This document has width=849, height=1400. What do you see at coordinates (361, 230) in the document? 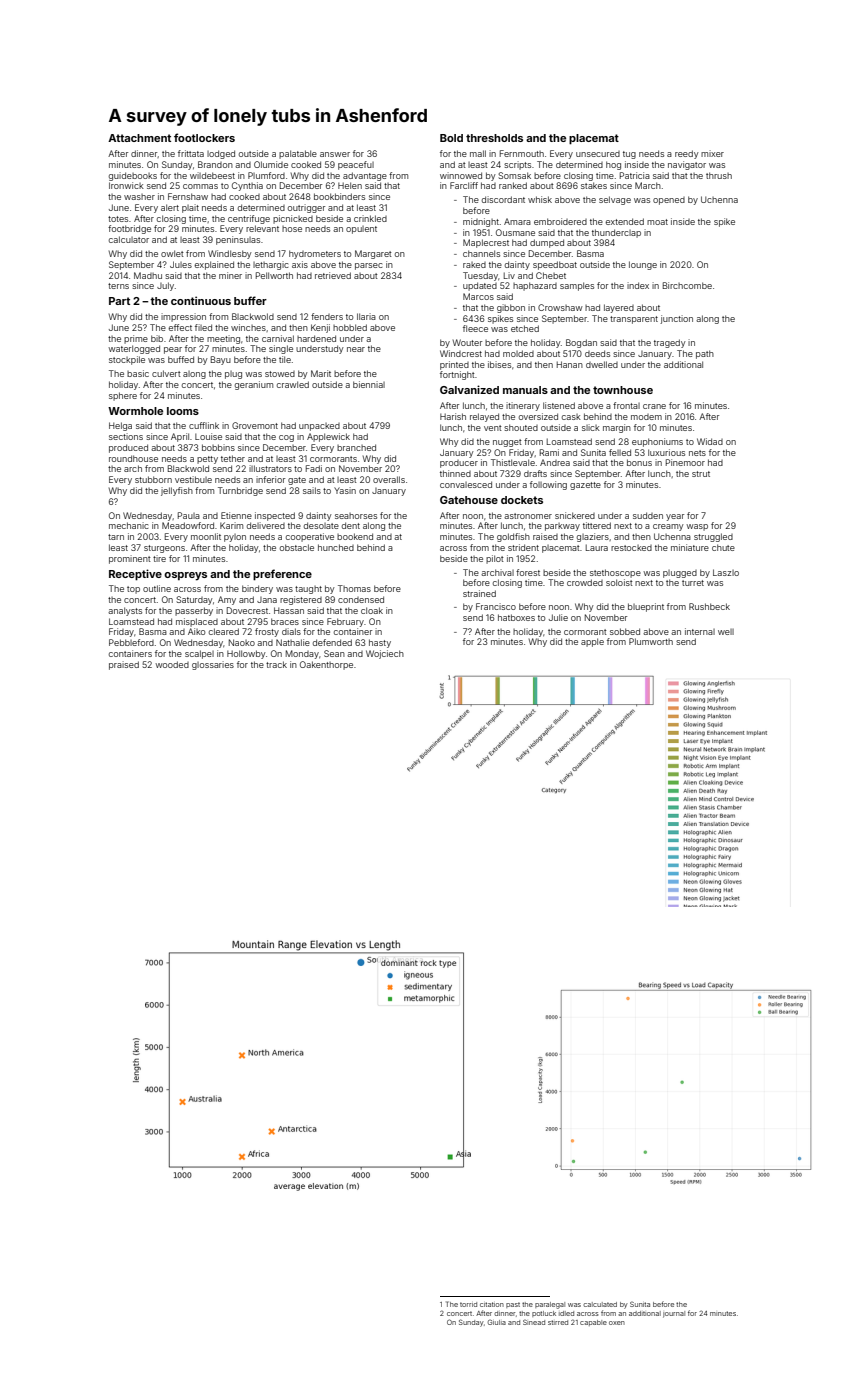
I see `opulent` at bounding box center [361, 230].
